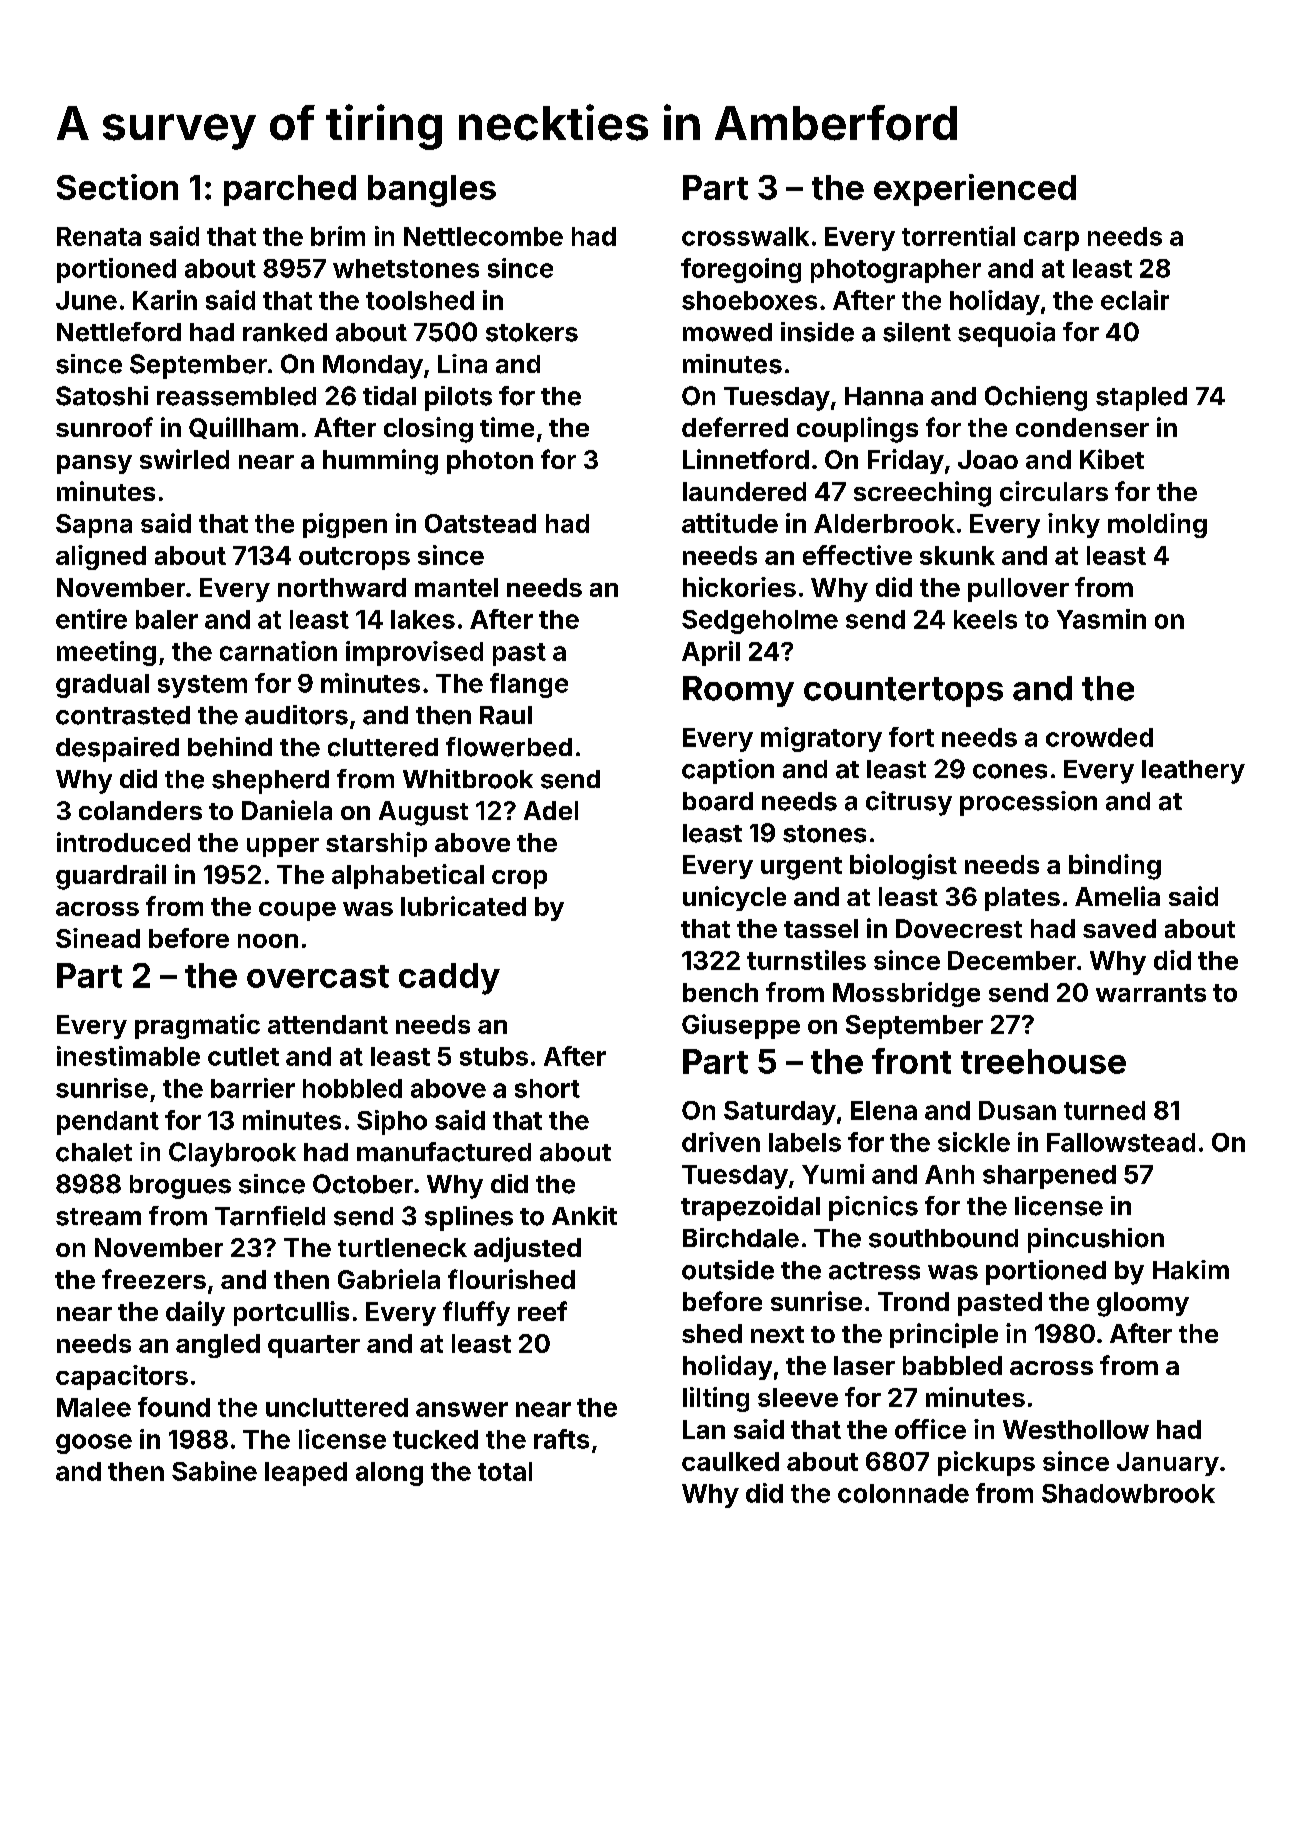 This page has height=1844, width=1304. What do you see at coordinates (1135, 300) in the page?
I see `eclair` at bounding box center [1135, 300].
